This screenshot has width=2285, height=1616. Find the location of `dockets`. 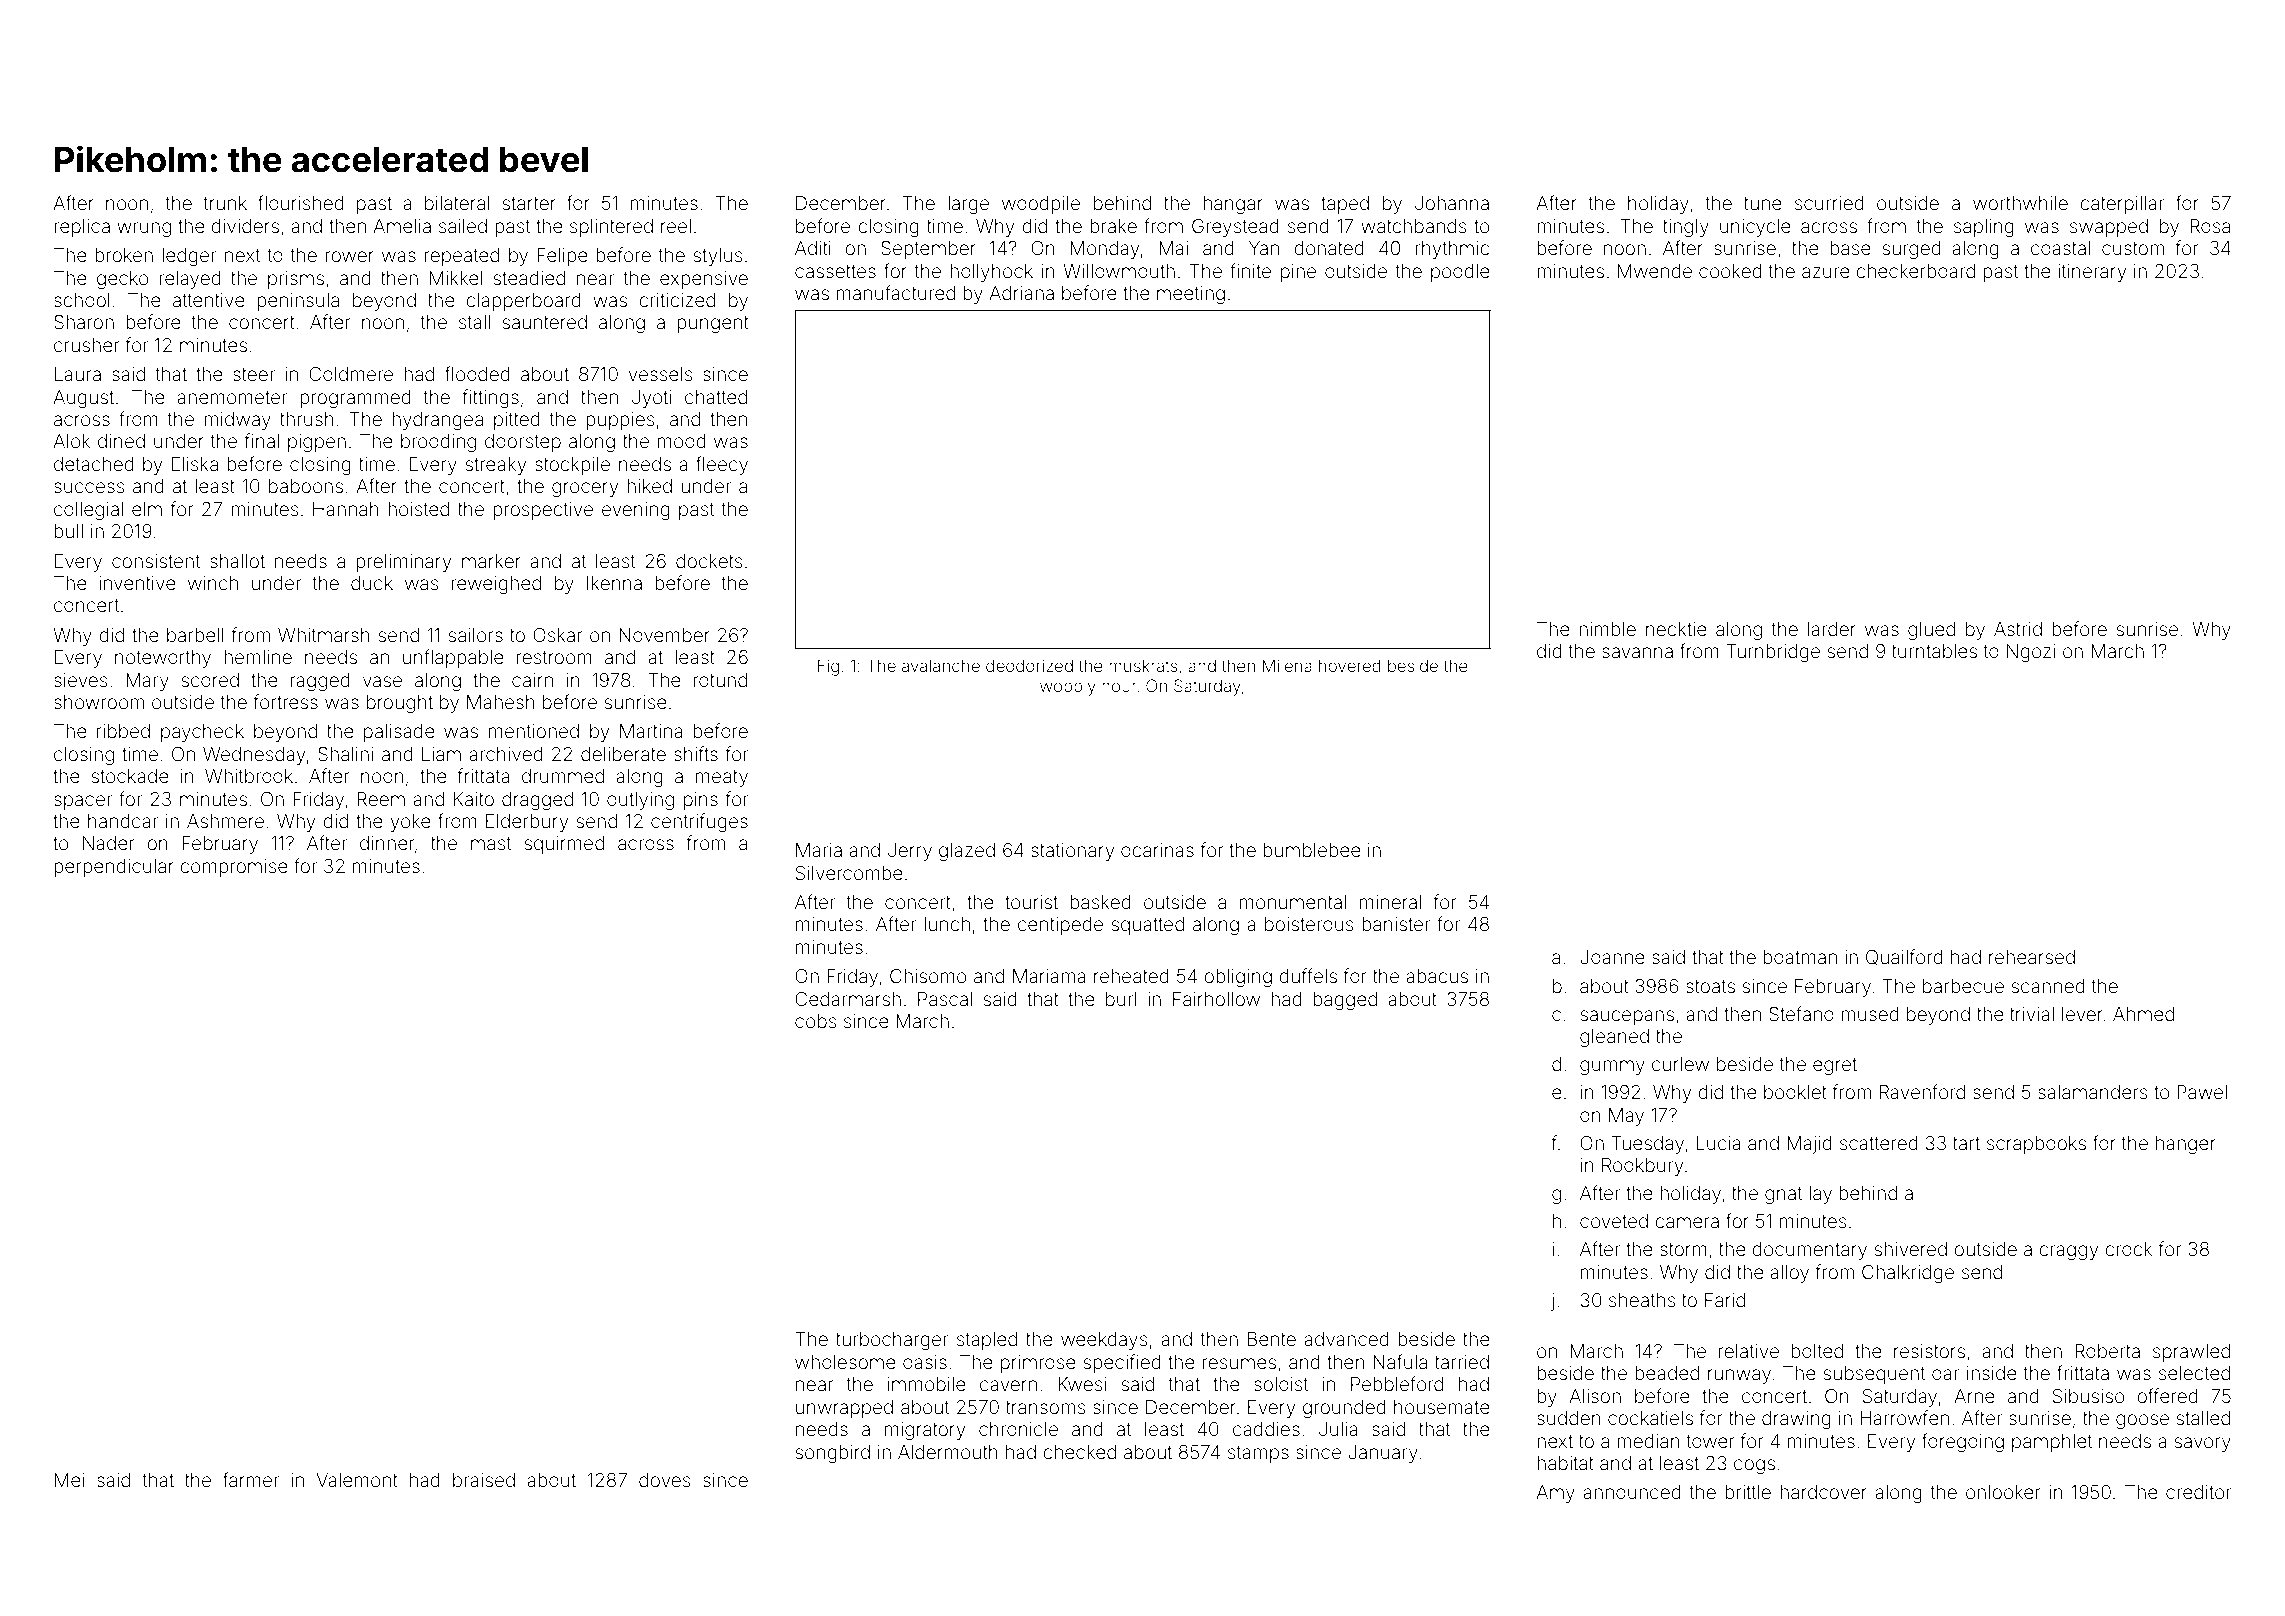

dockets is located at coordinates (709, 561).
